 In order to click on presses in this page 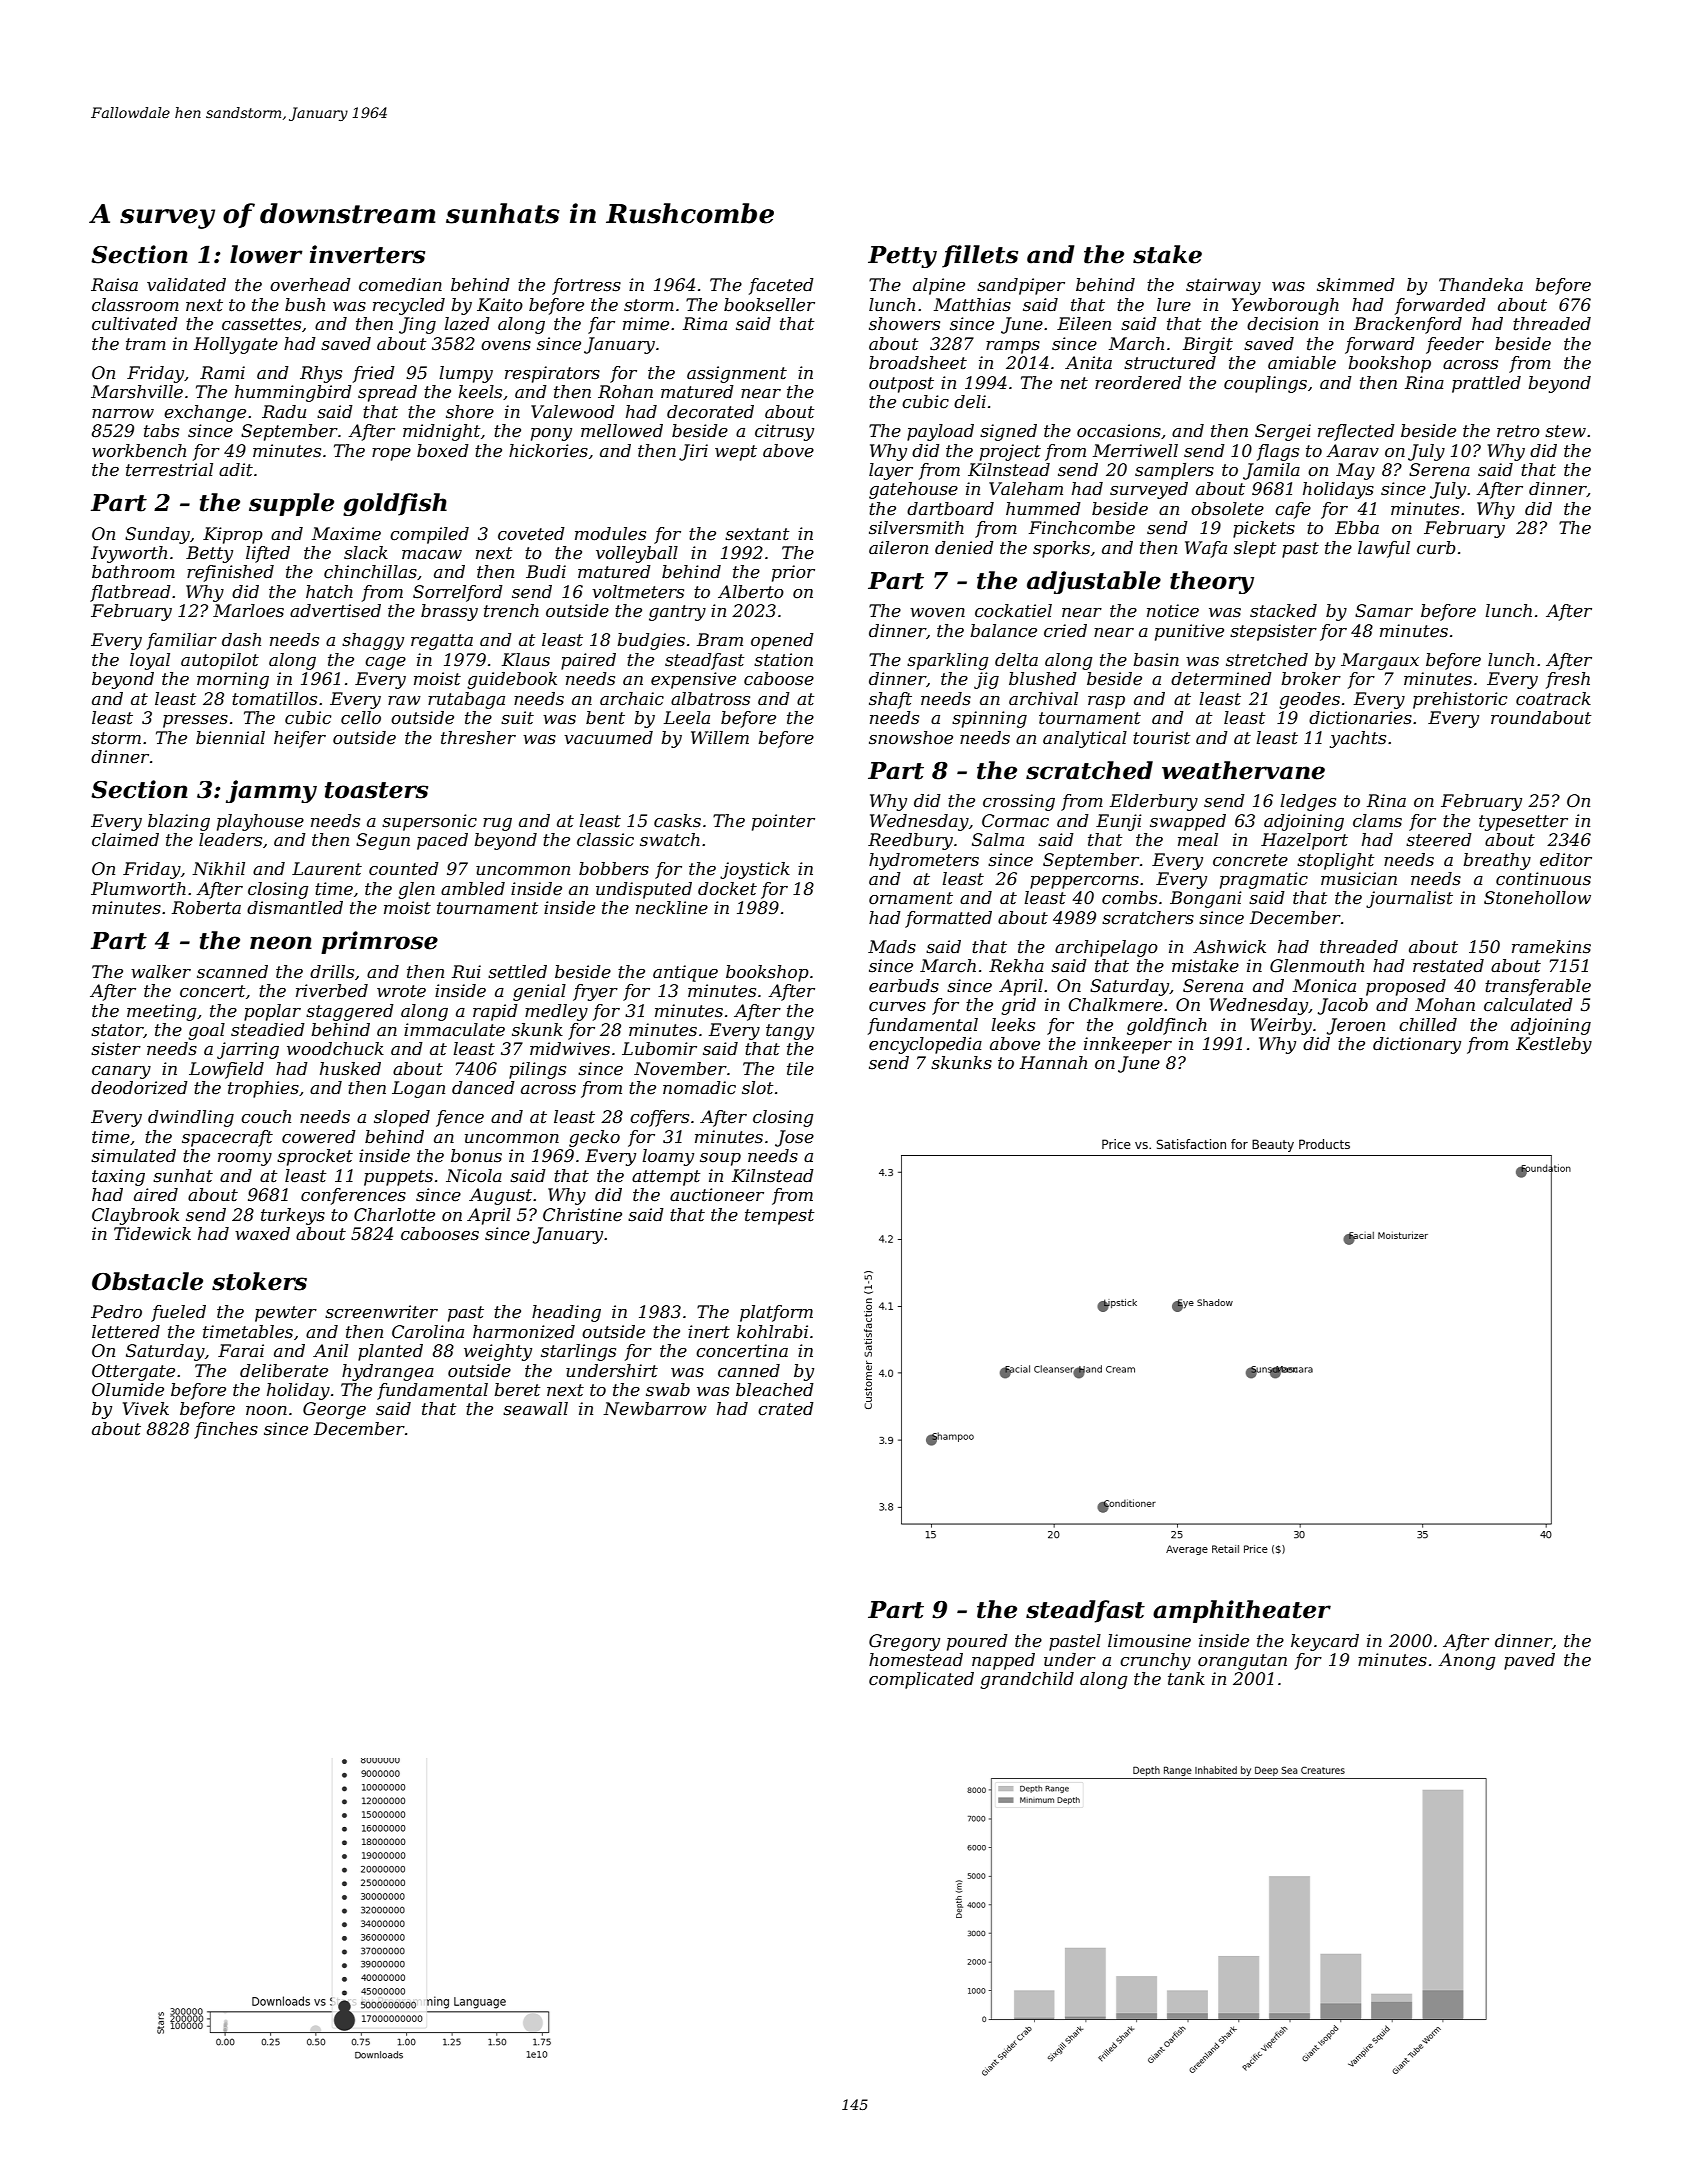, I will do `click(195, 721)`.
